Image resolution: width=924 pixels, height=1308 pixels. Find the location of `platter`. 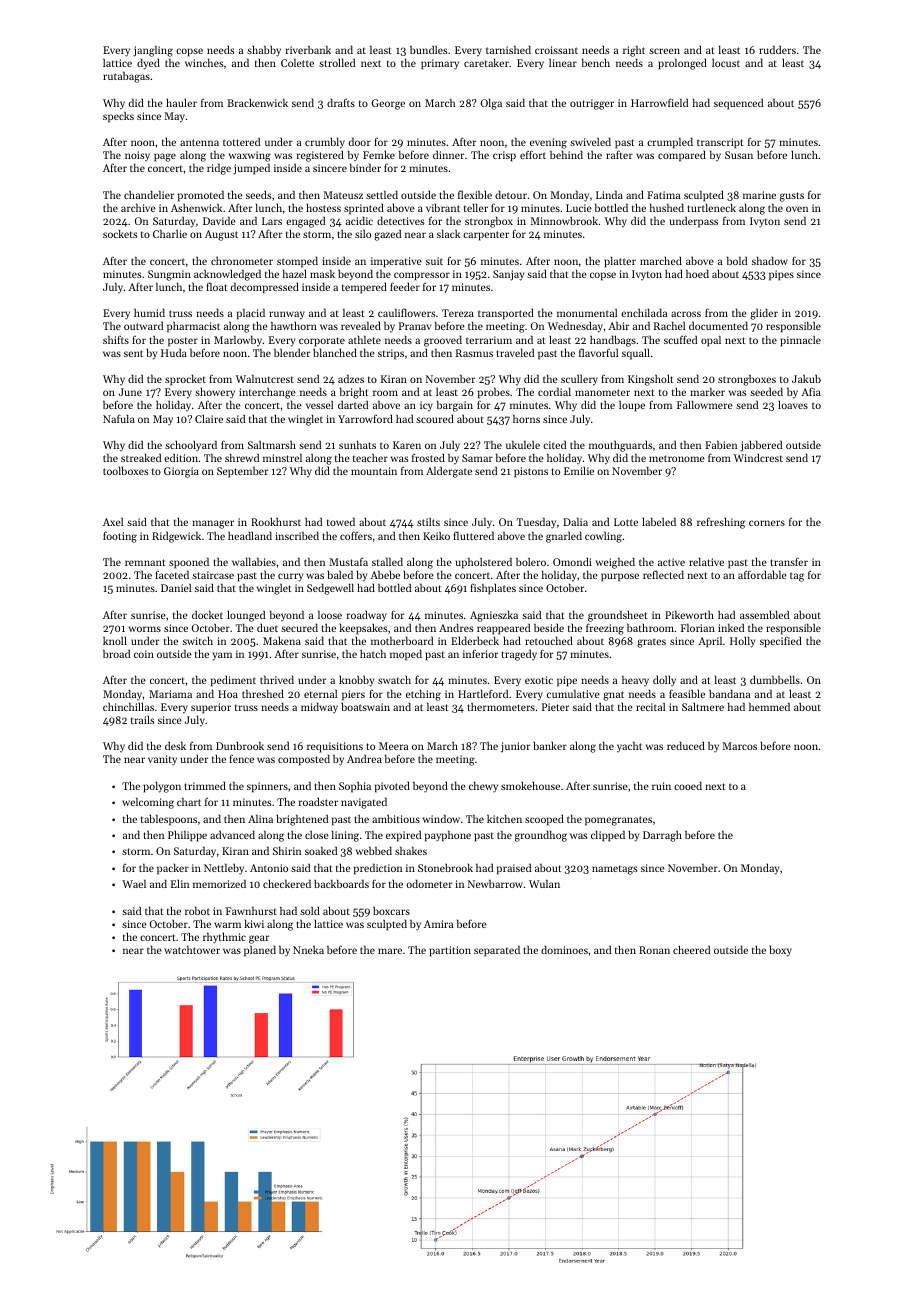

platter is located at coordinates (620, 262).
